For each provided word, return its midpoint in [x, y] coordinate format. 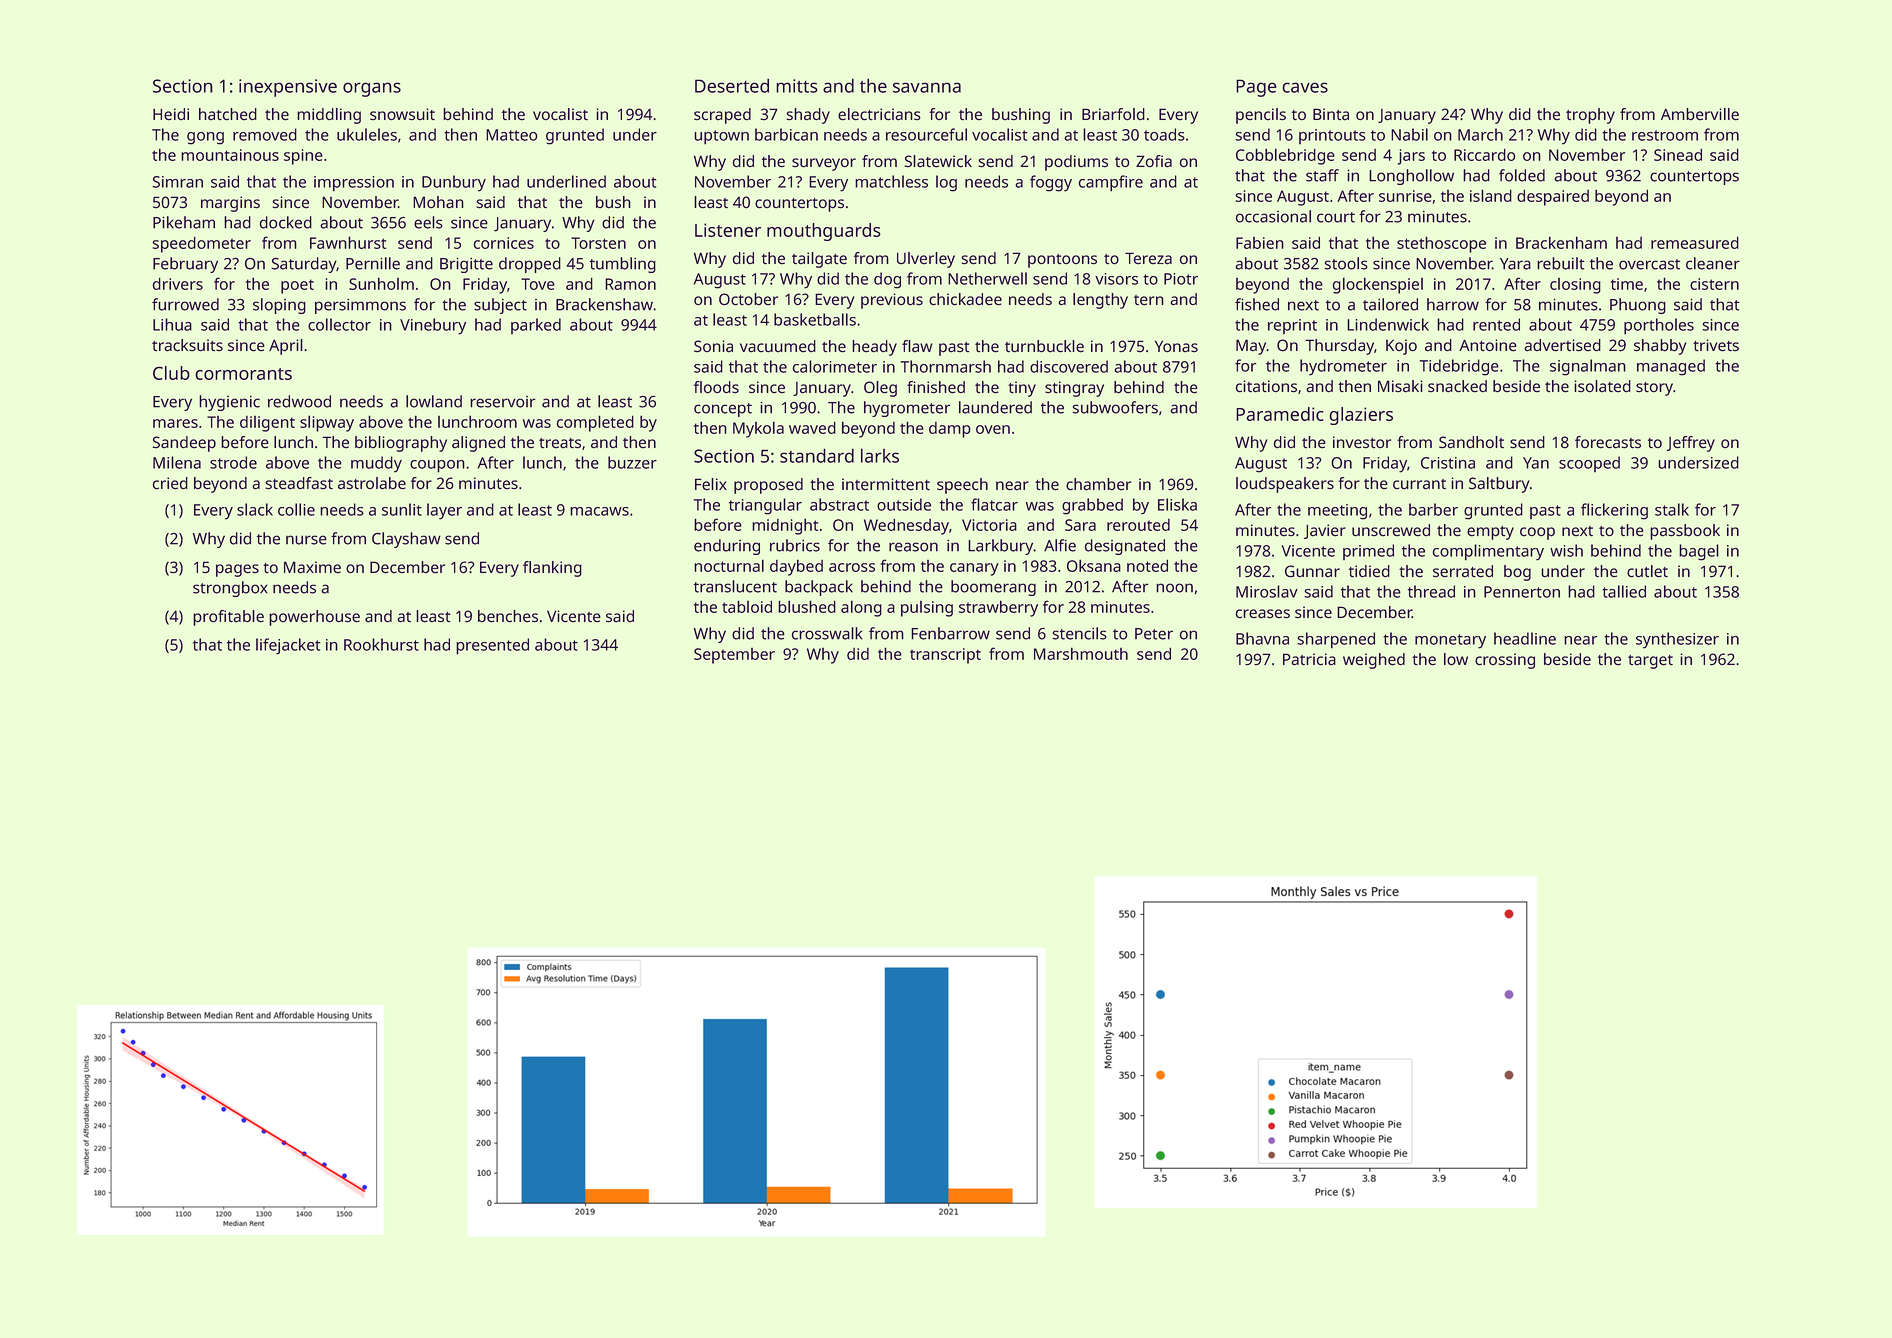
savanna [927, 87]
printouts [1332, 136]
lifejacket [288, 646]
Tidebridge [1459, 367]
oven [993, 429]
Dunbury [454, 183]
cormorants [243, 374]
